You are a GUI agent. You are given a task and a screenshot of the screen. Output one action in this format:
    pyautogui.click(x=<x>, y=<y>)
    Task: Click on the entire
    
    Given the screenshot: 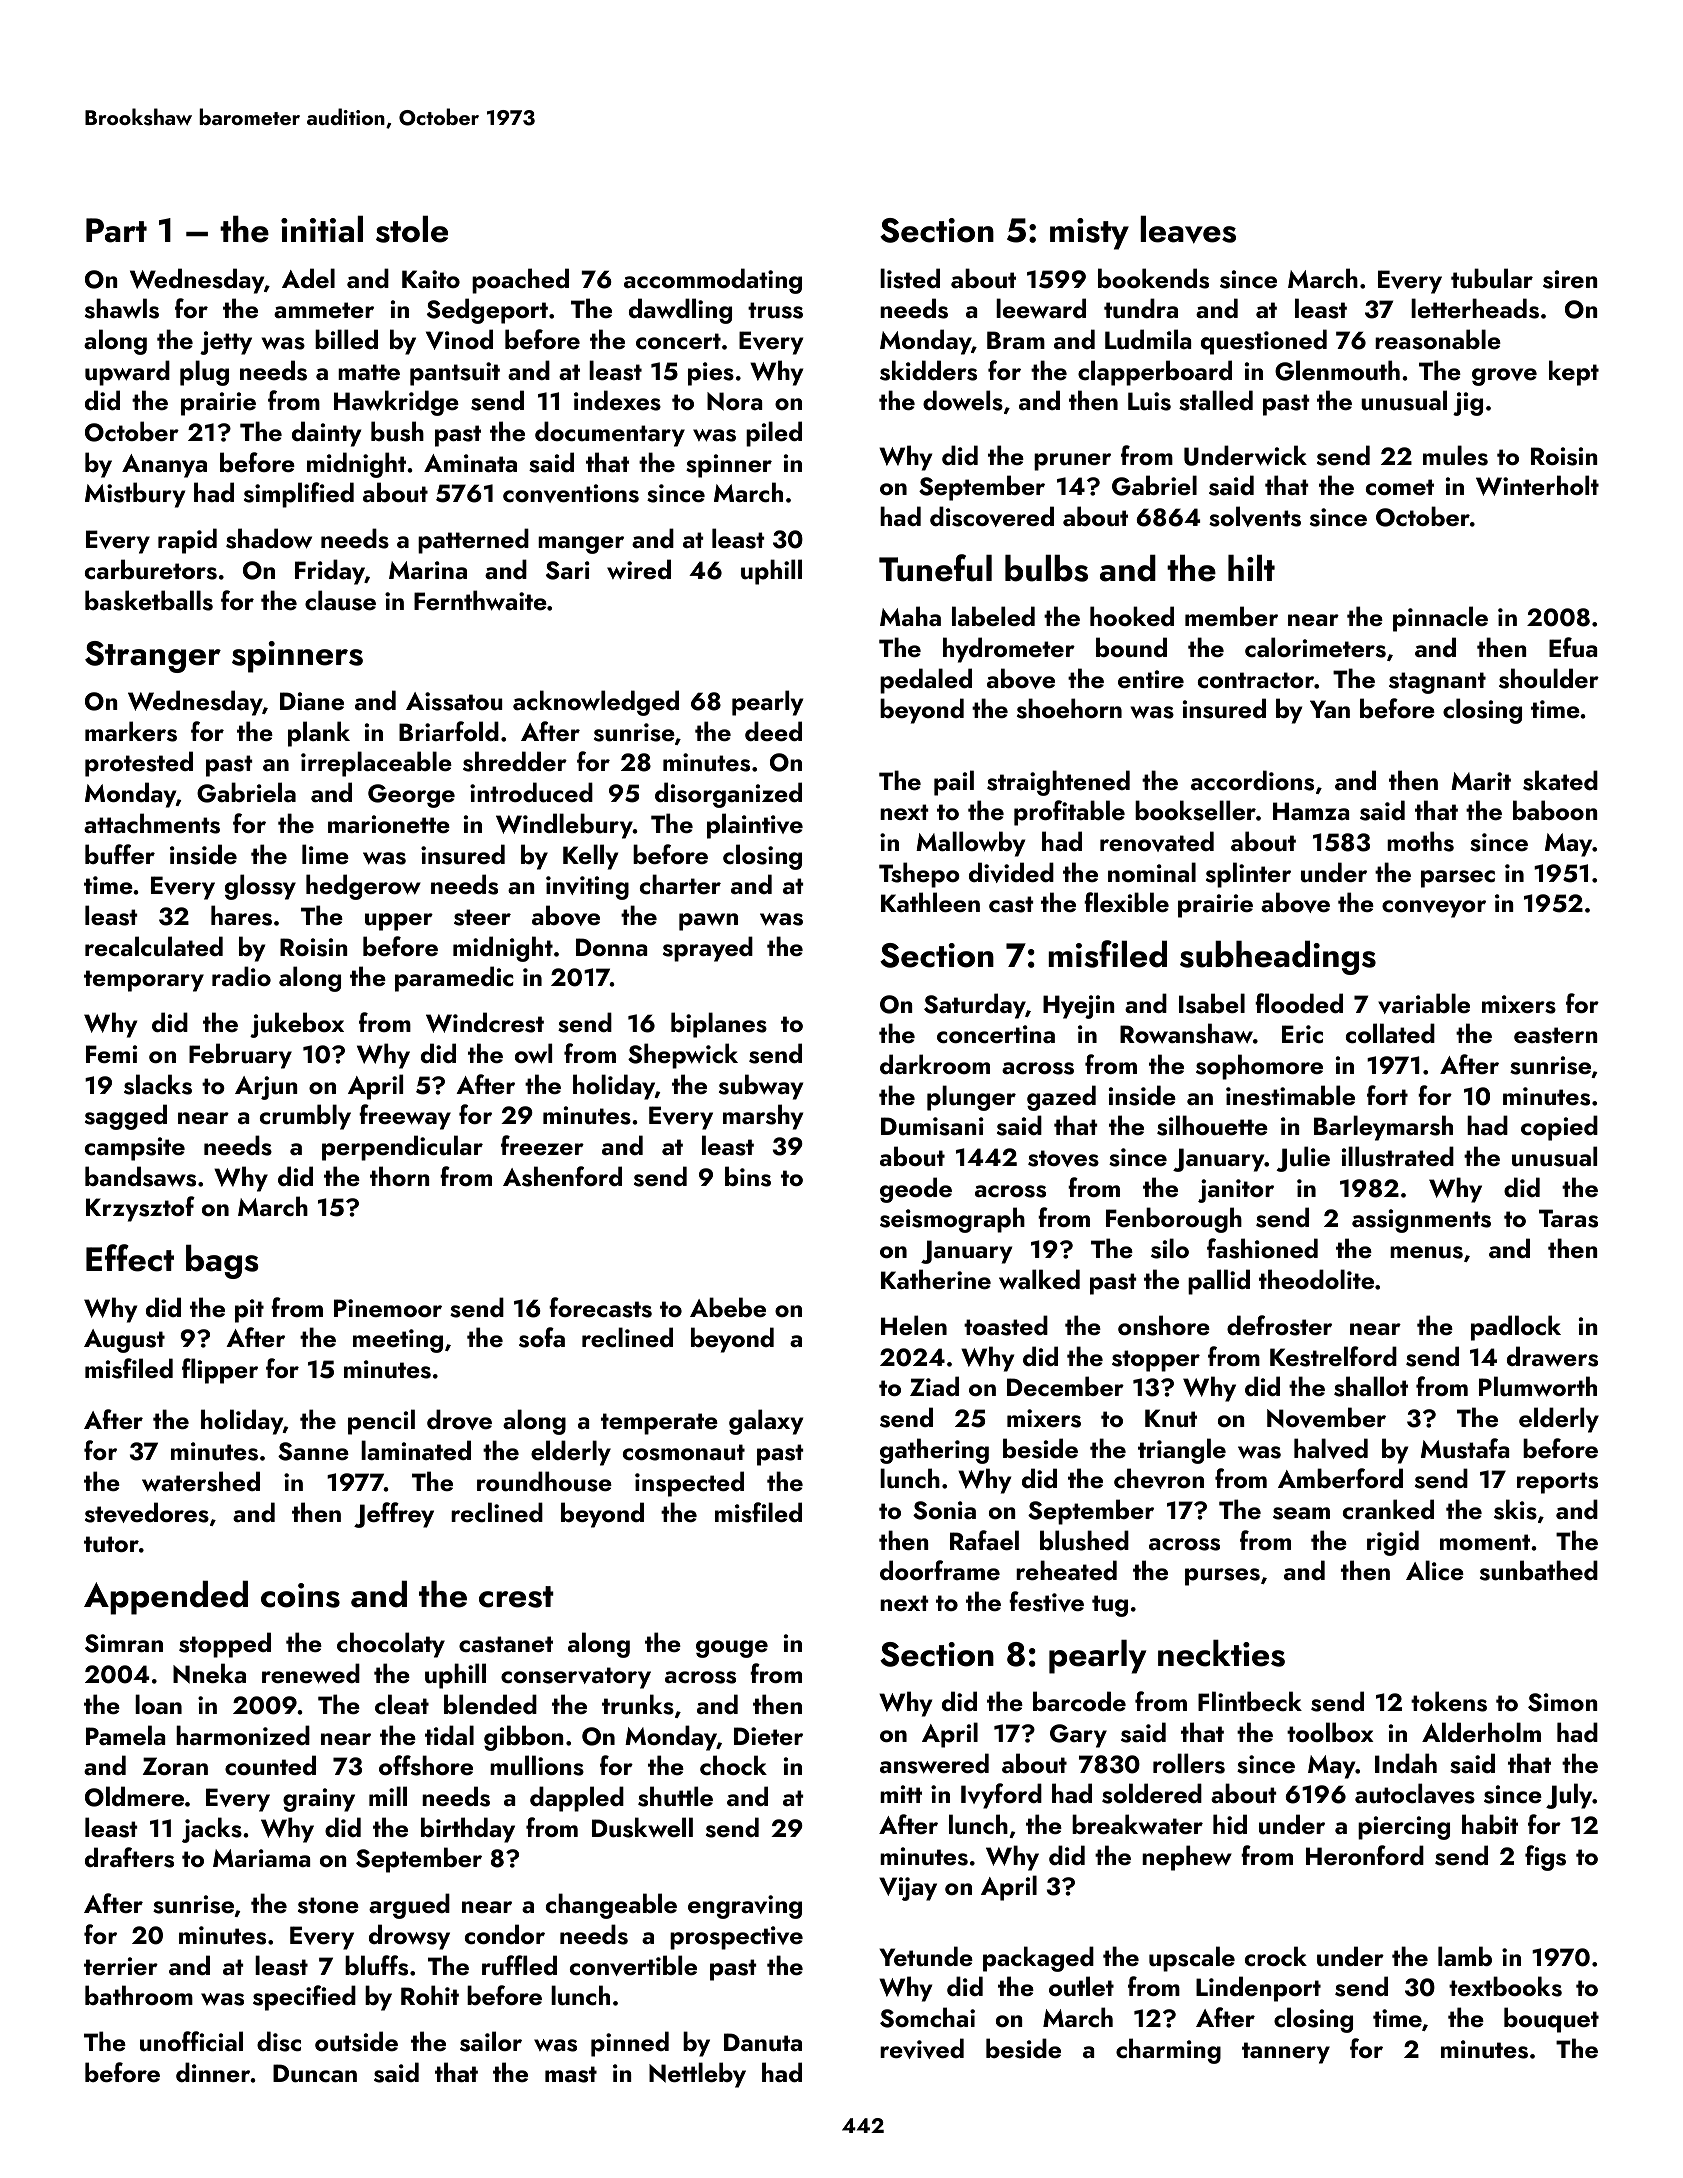 What is the action you would take?
    pyautogui.click(x=1151, y=679)
